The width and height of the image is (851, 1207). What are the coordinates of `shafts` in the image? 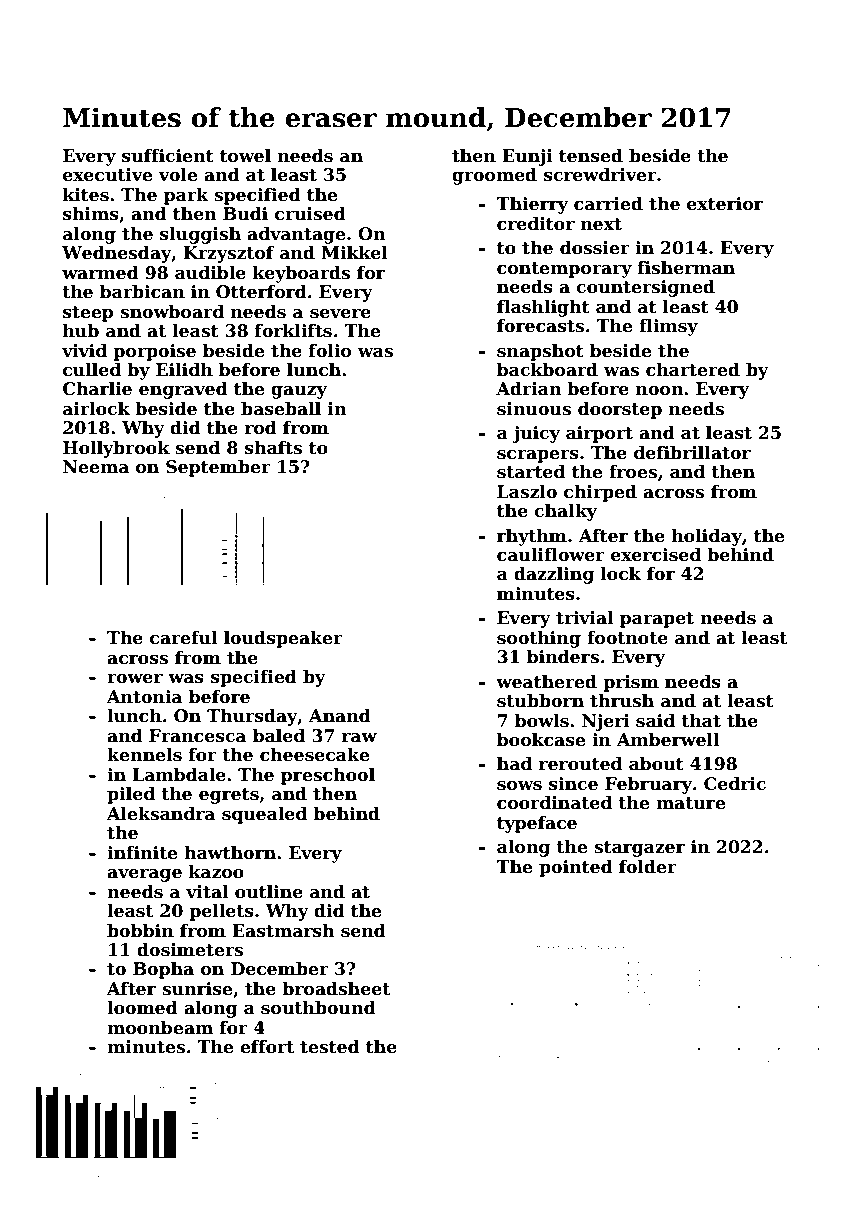 It's located at (273, 448).
